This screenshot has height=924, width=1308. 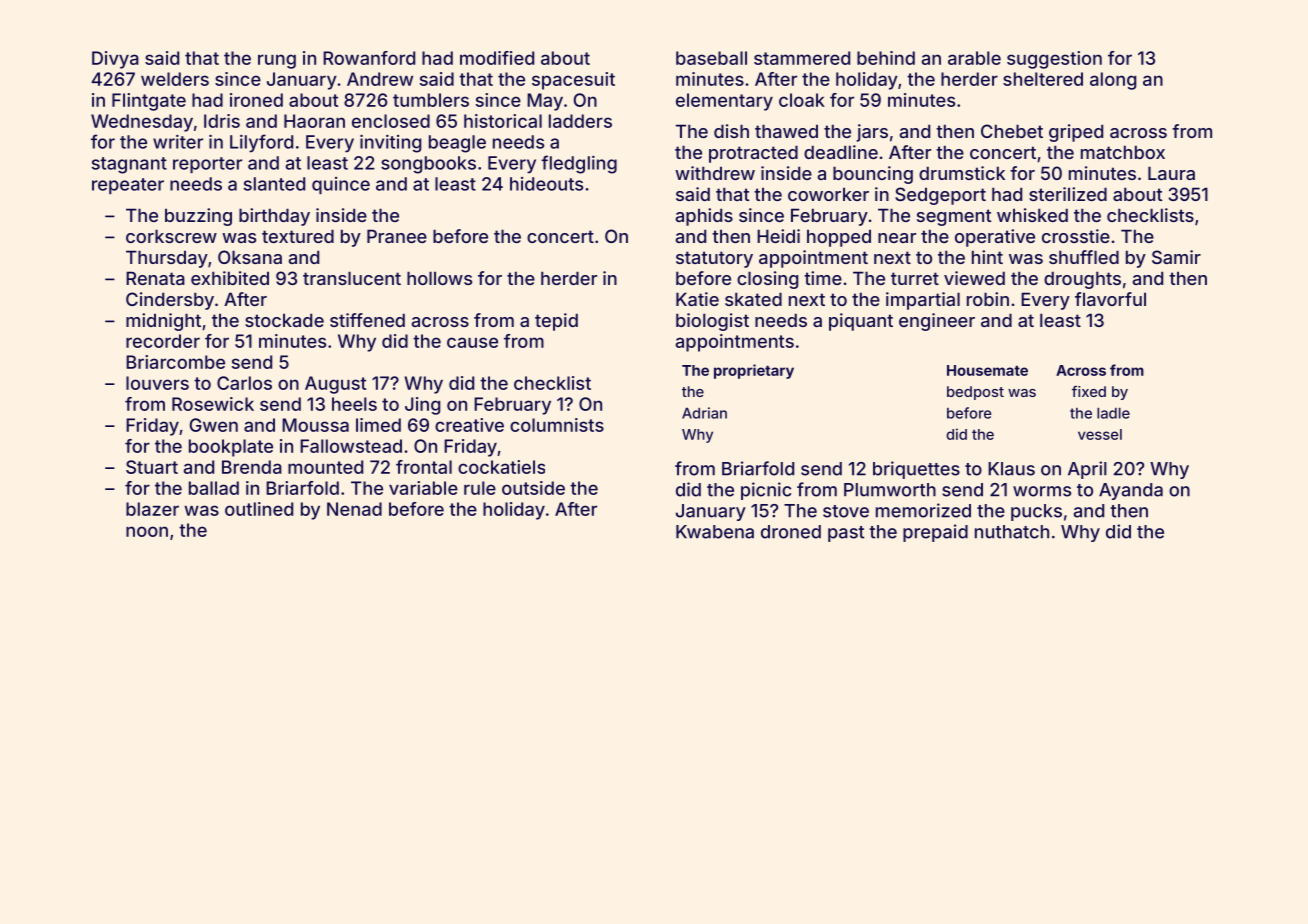 I want to click on proprietary, so click(x=754, y=371).
